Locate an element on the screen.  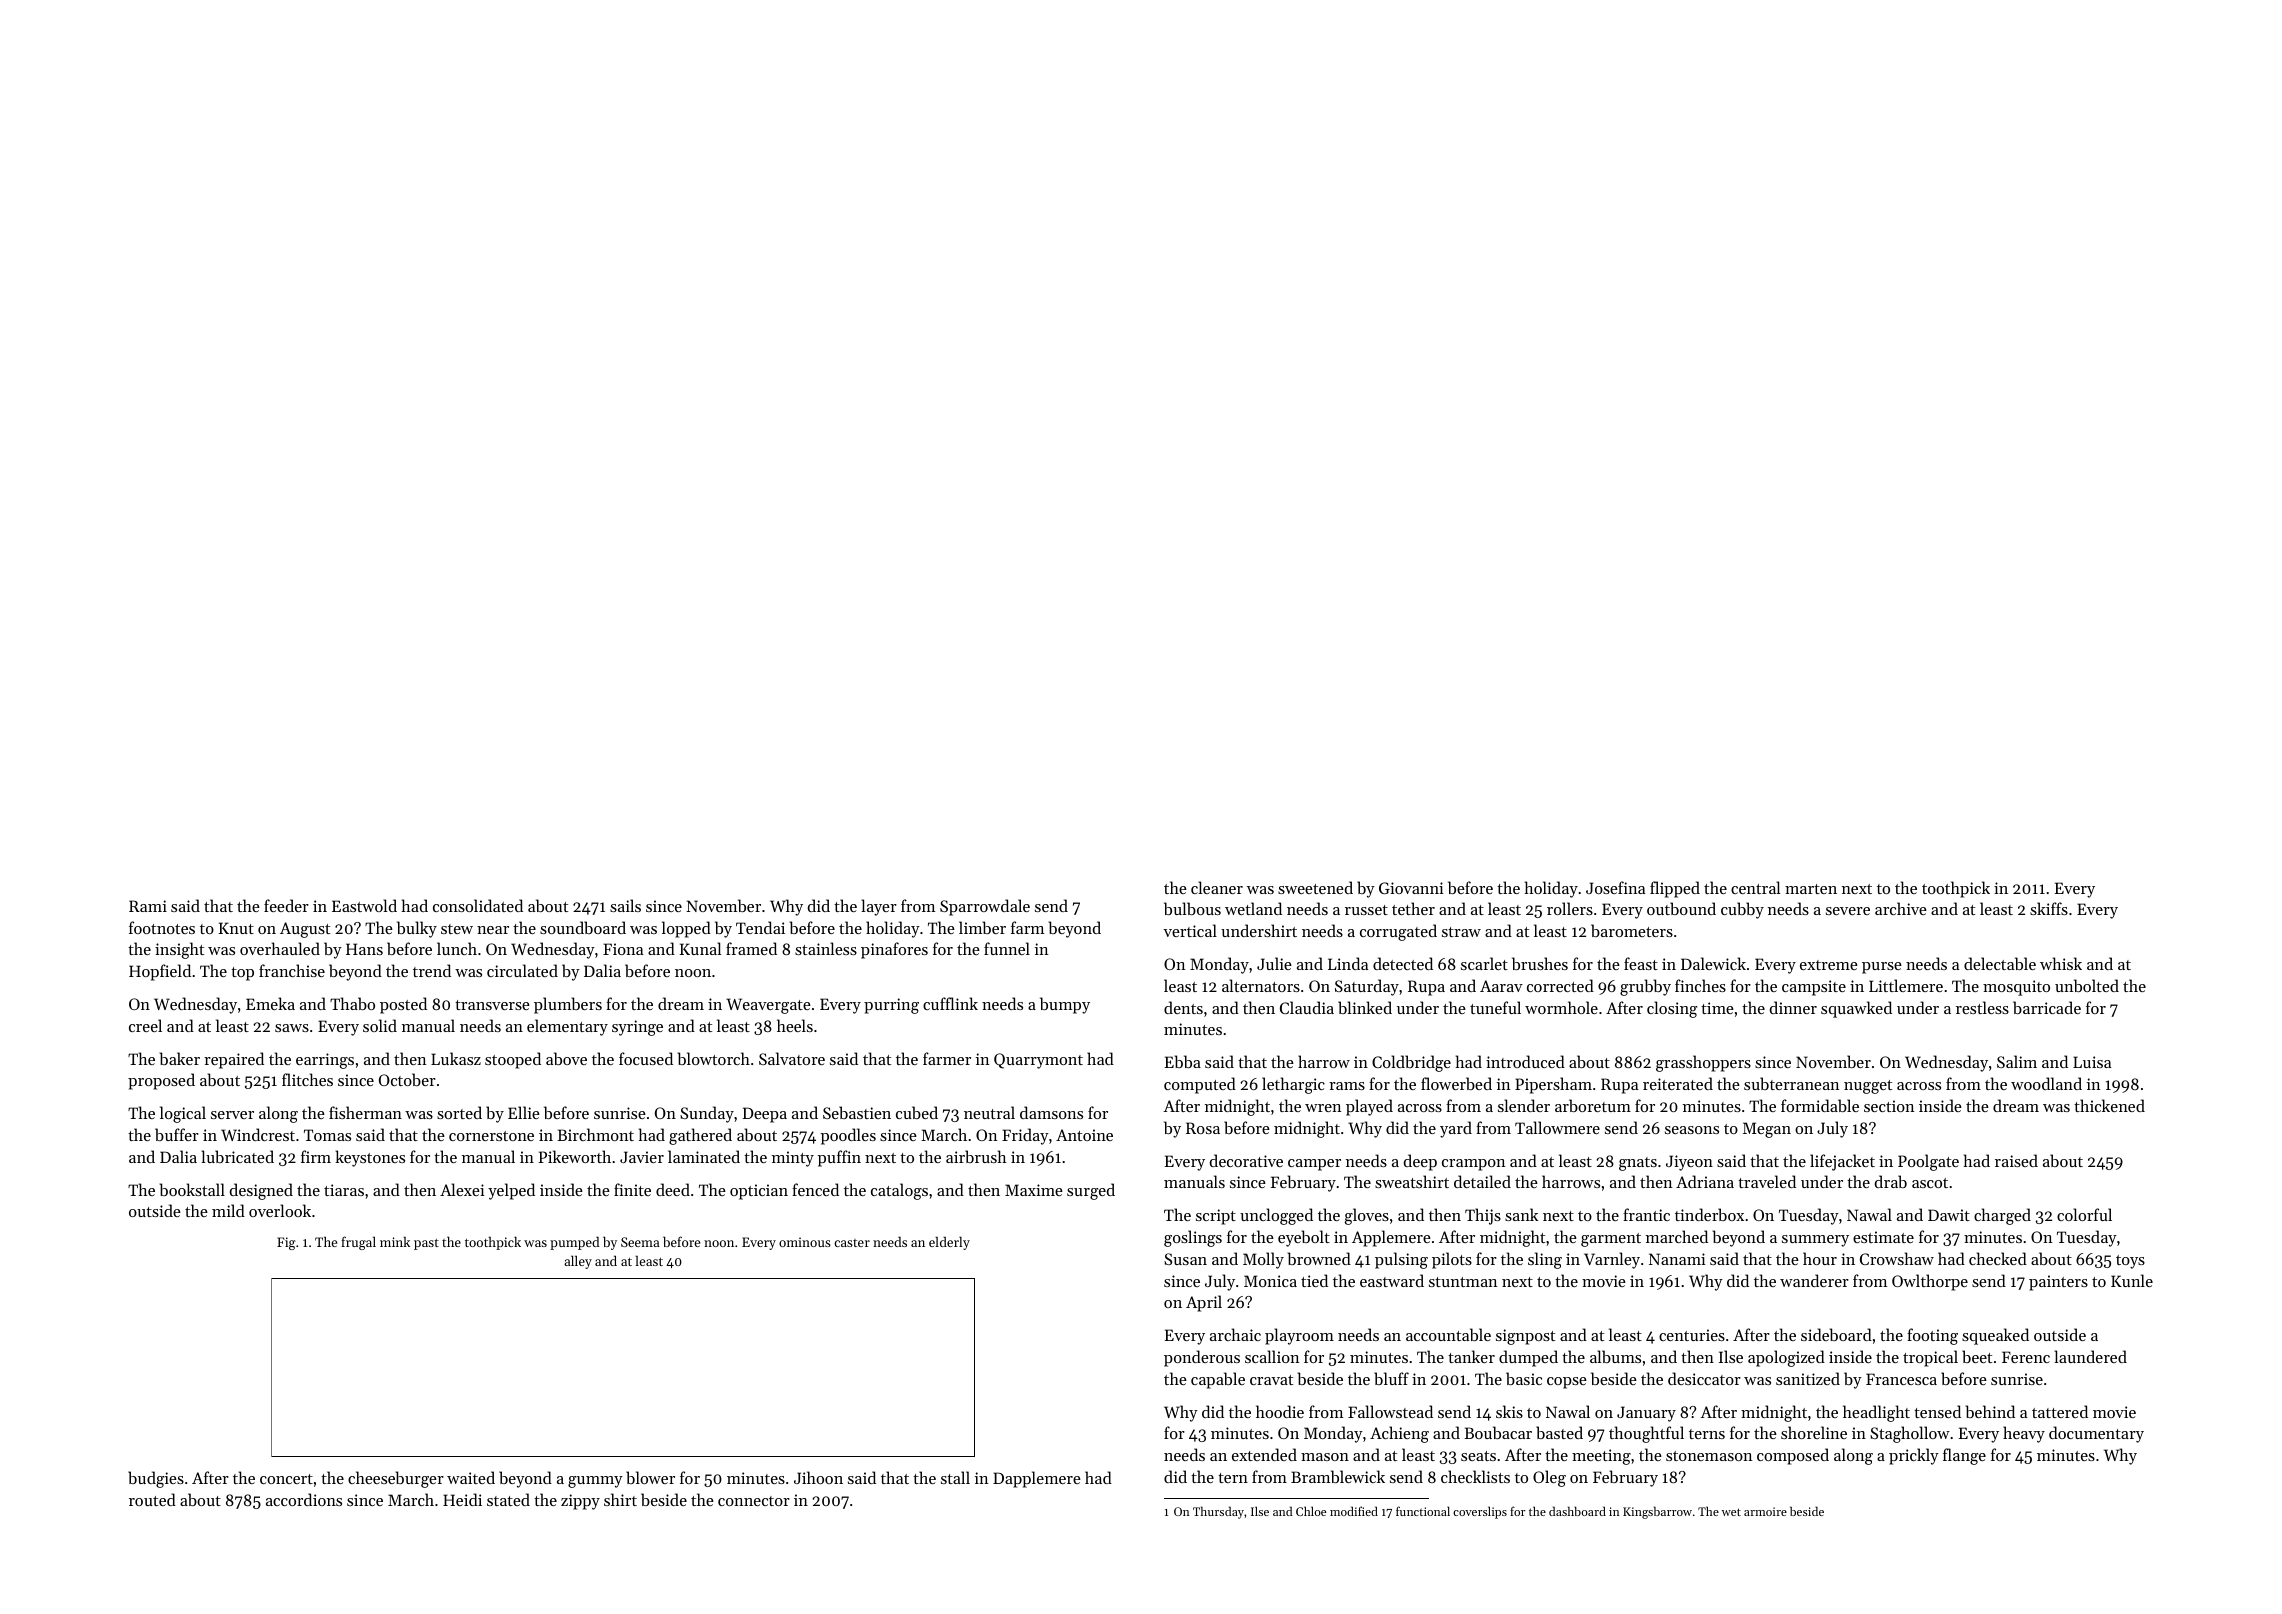
firm is located at coordinates (316, 1156).
